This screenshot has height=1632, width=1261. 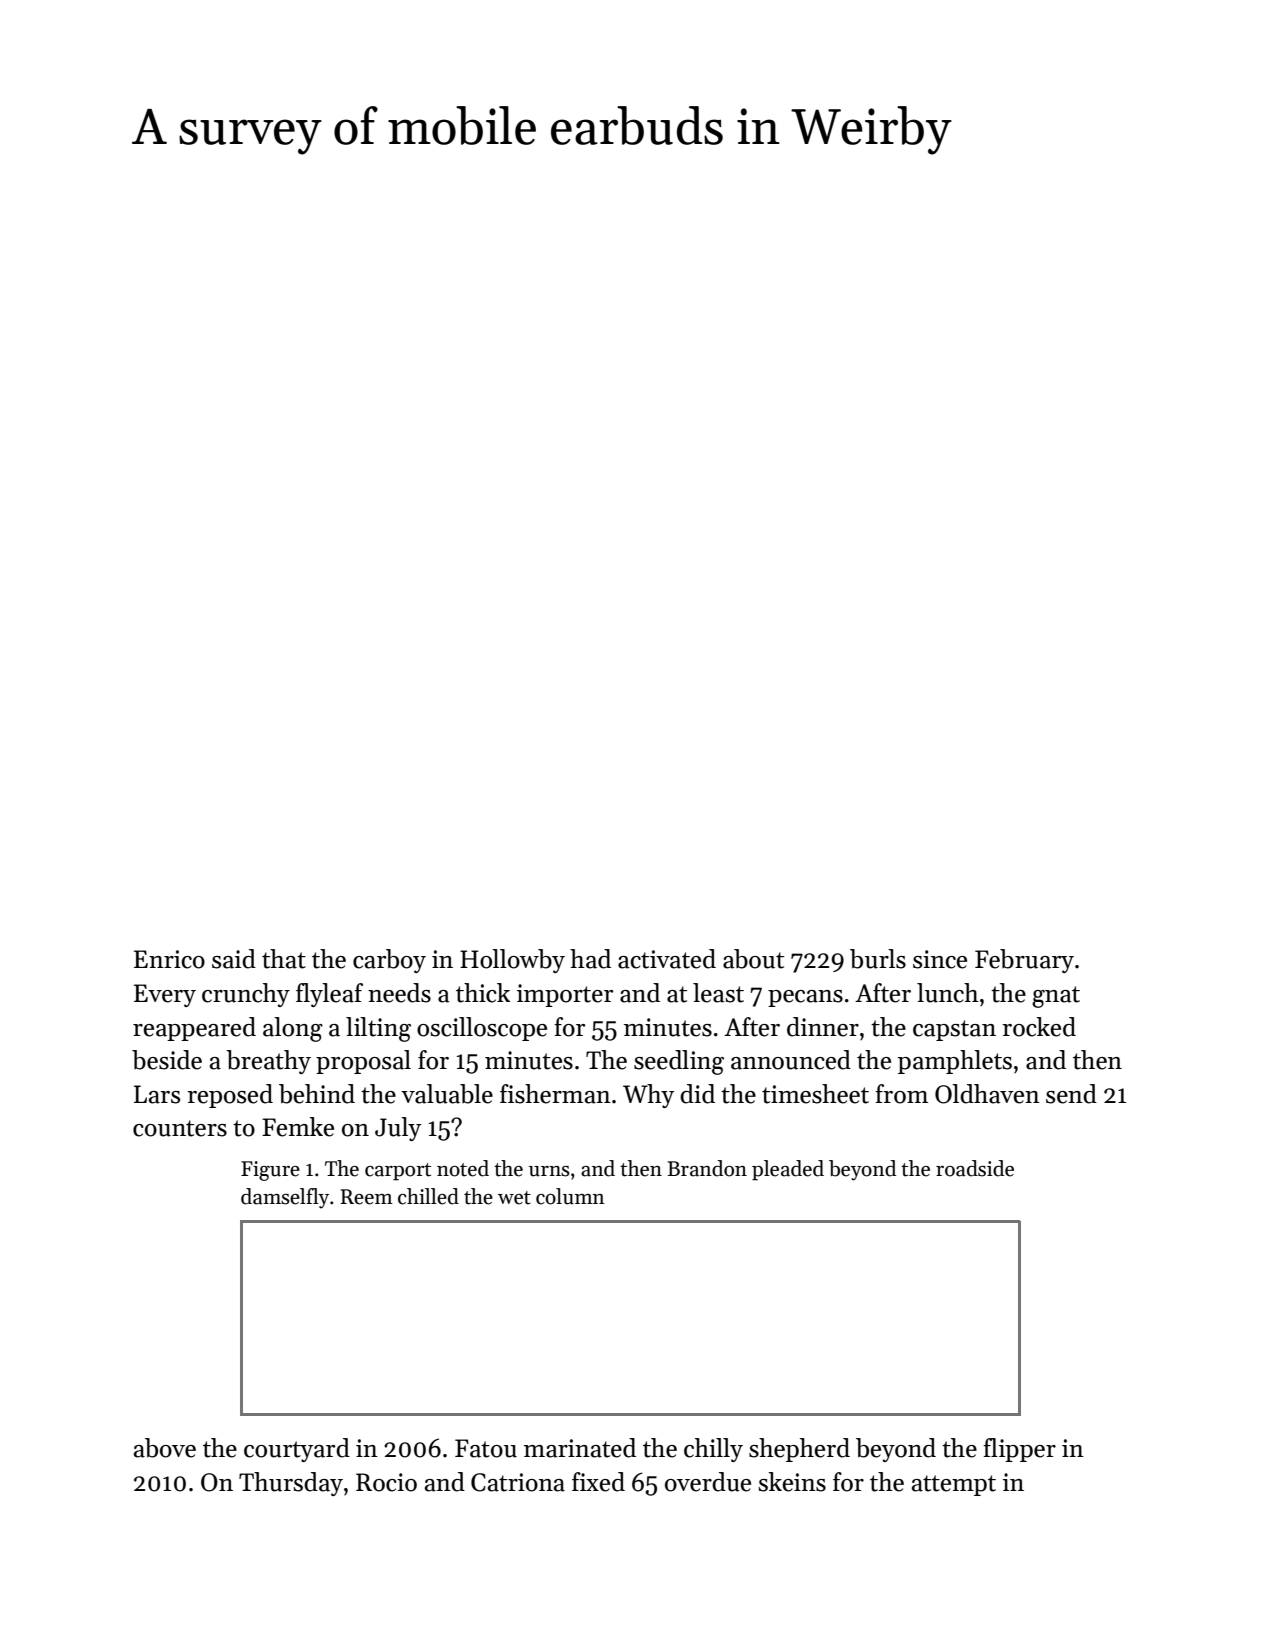 I want to click on flipper, so click(x=1019, y=1450).
